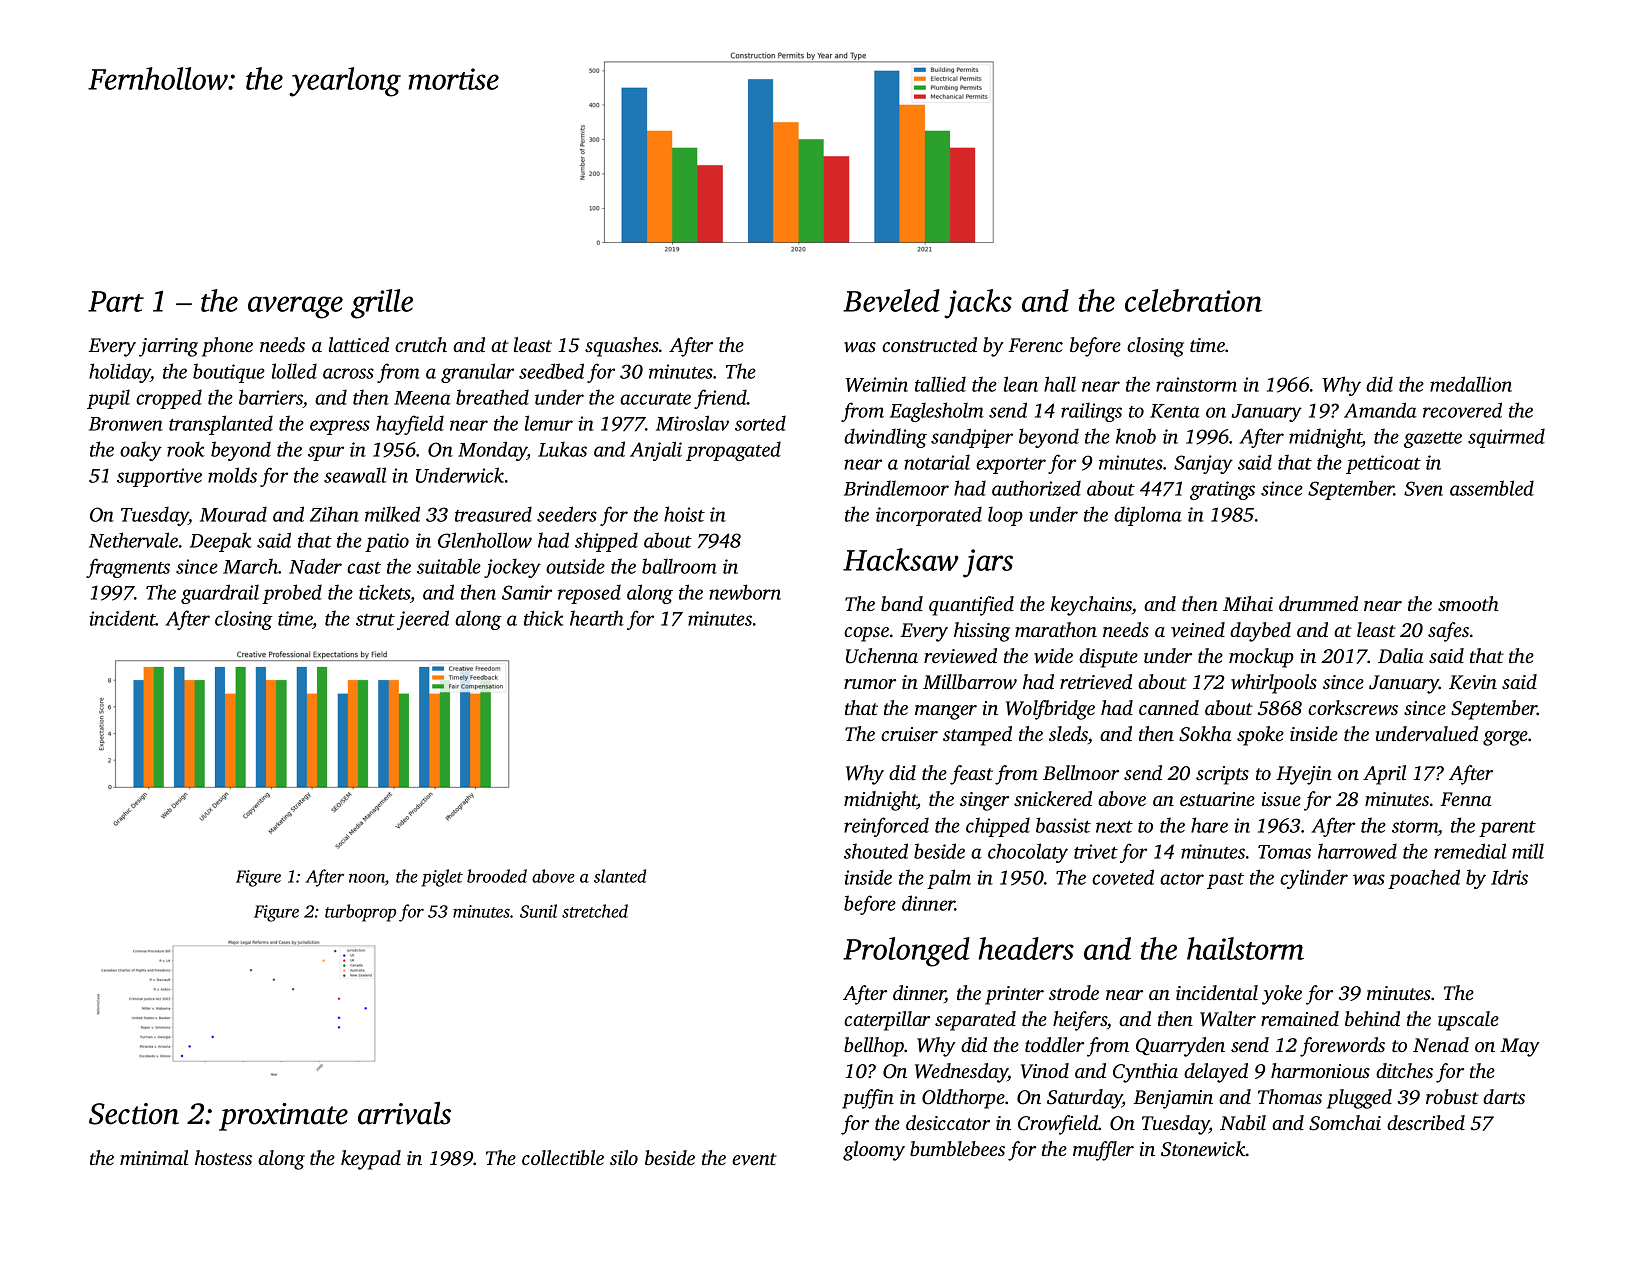 This screenshot has height=1266, width=1638. Describe the element at coordinates (116, 301) in the screenshot. I see `Part` at that location.
